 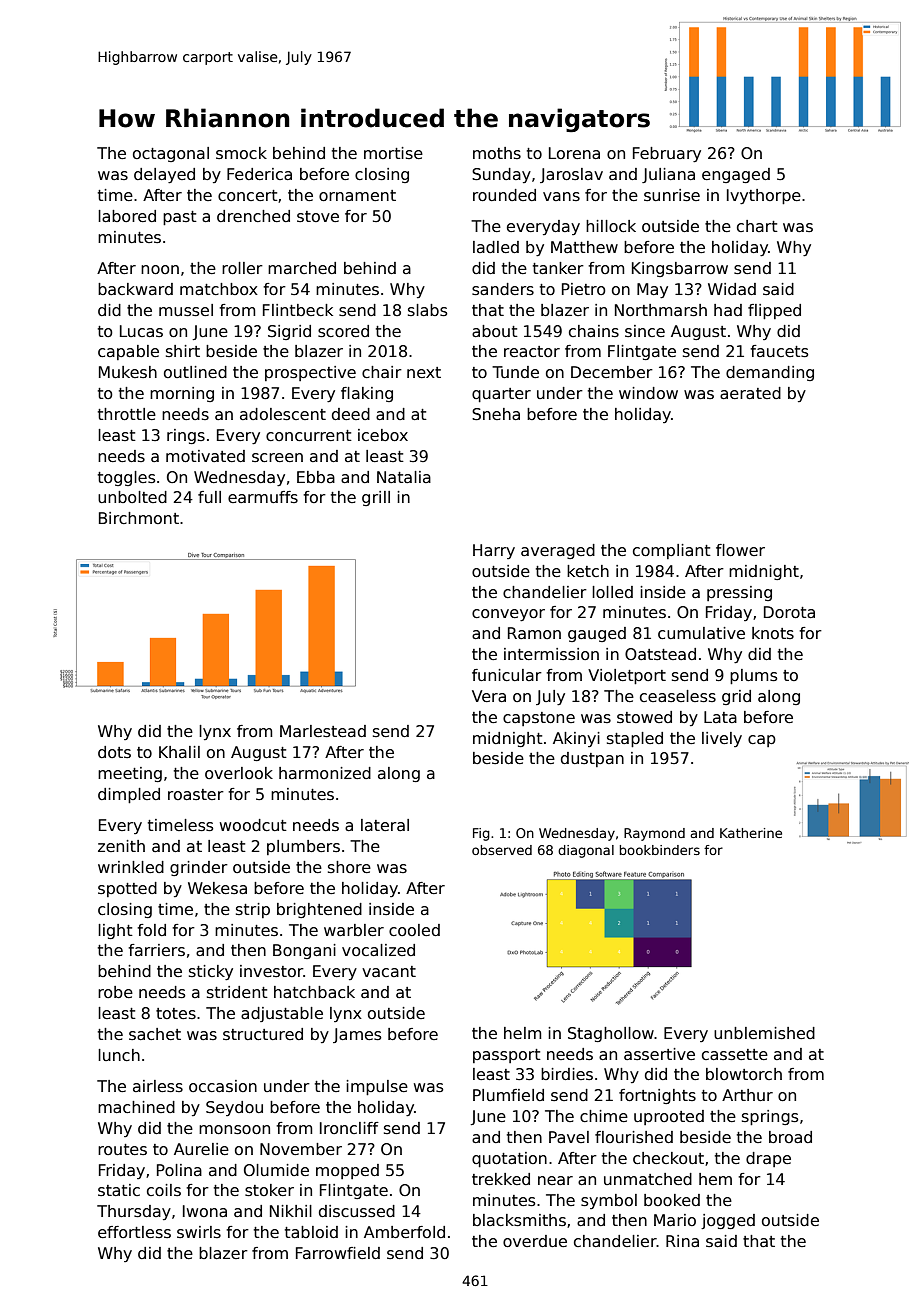 What do you see at coordinates (128, 352) in the screenshot?
I see `capable` at bounding box center [128, 352].
